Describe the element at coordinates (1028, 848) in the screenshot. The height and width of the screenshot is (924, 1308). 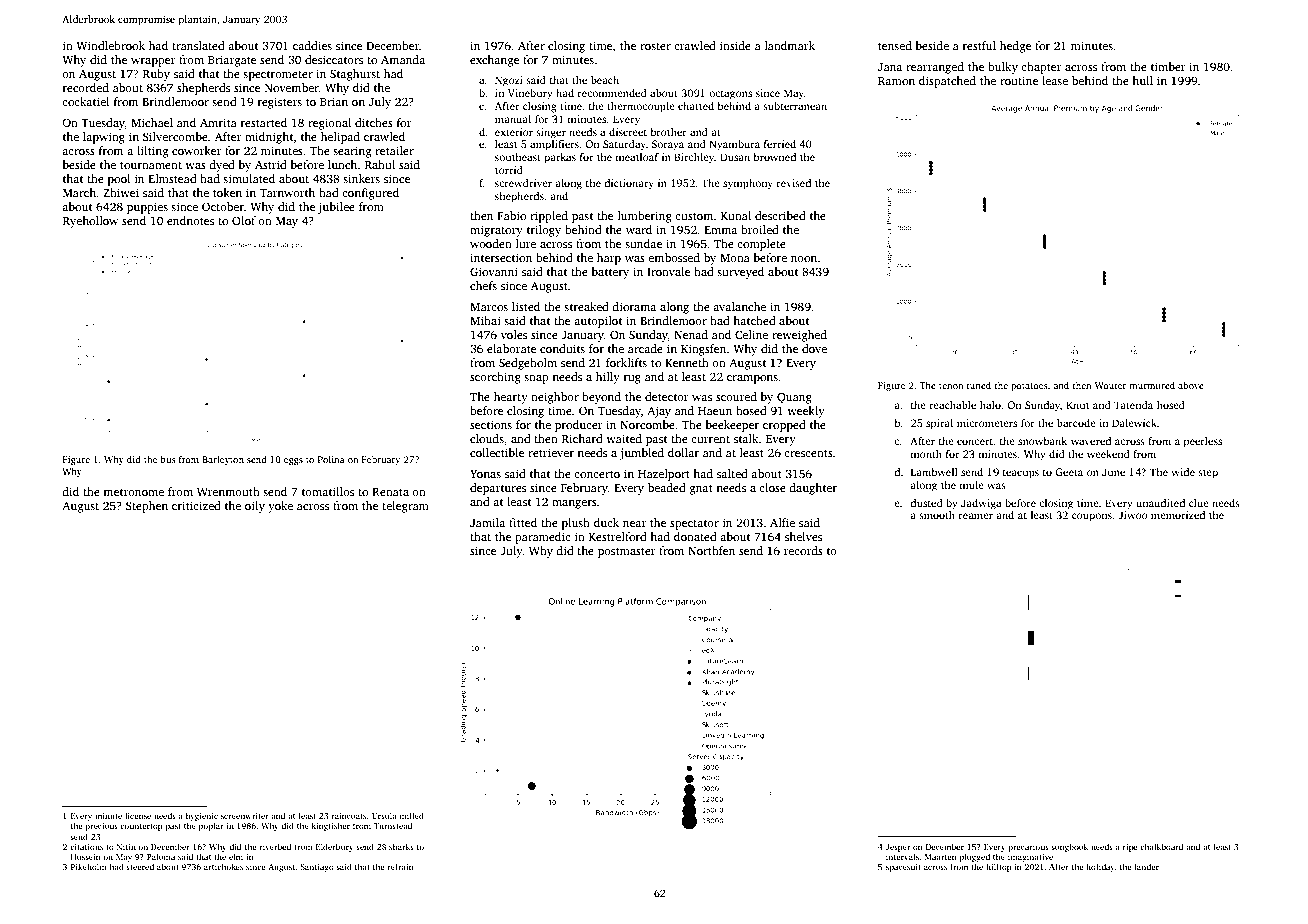
I see `precarious` at that location.
